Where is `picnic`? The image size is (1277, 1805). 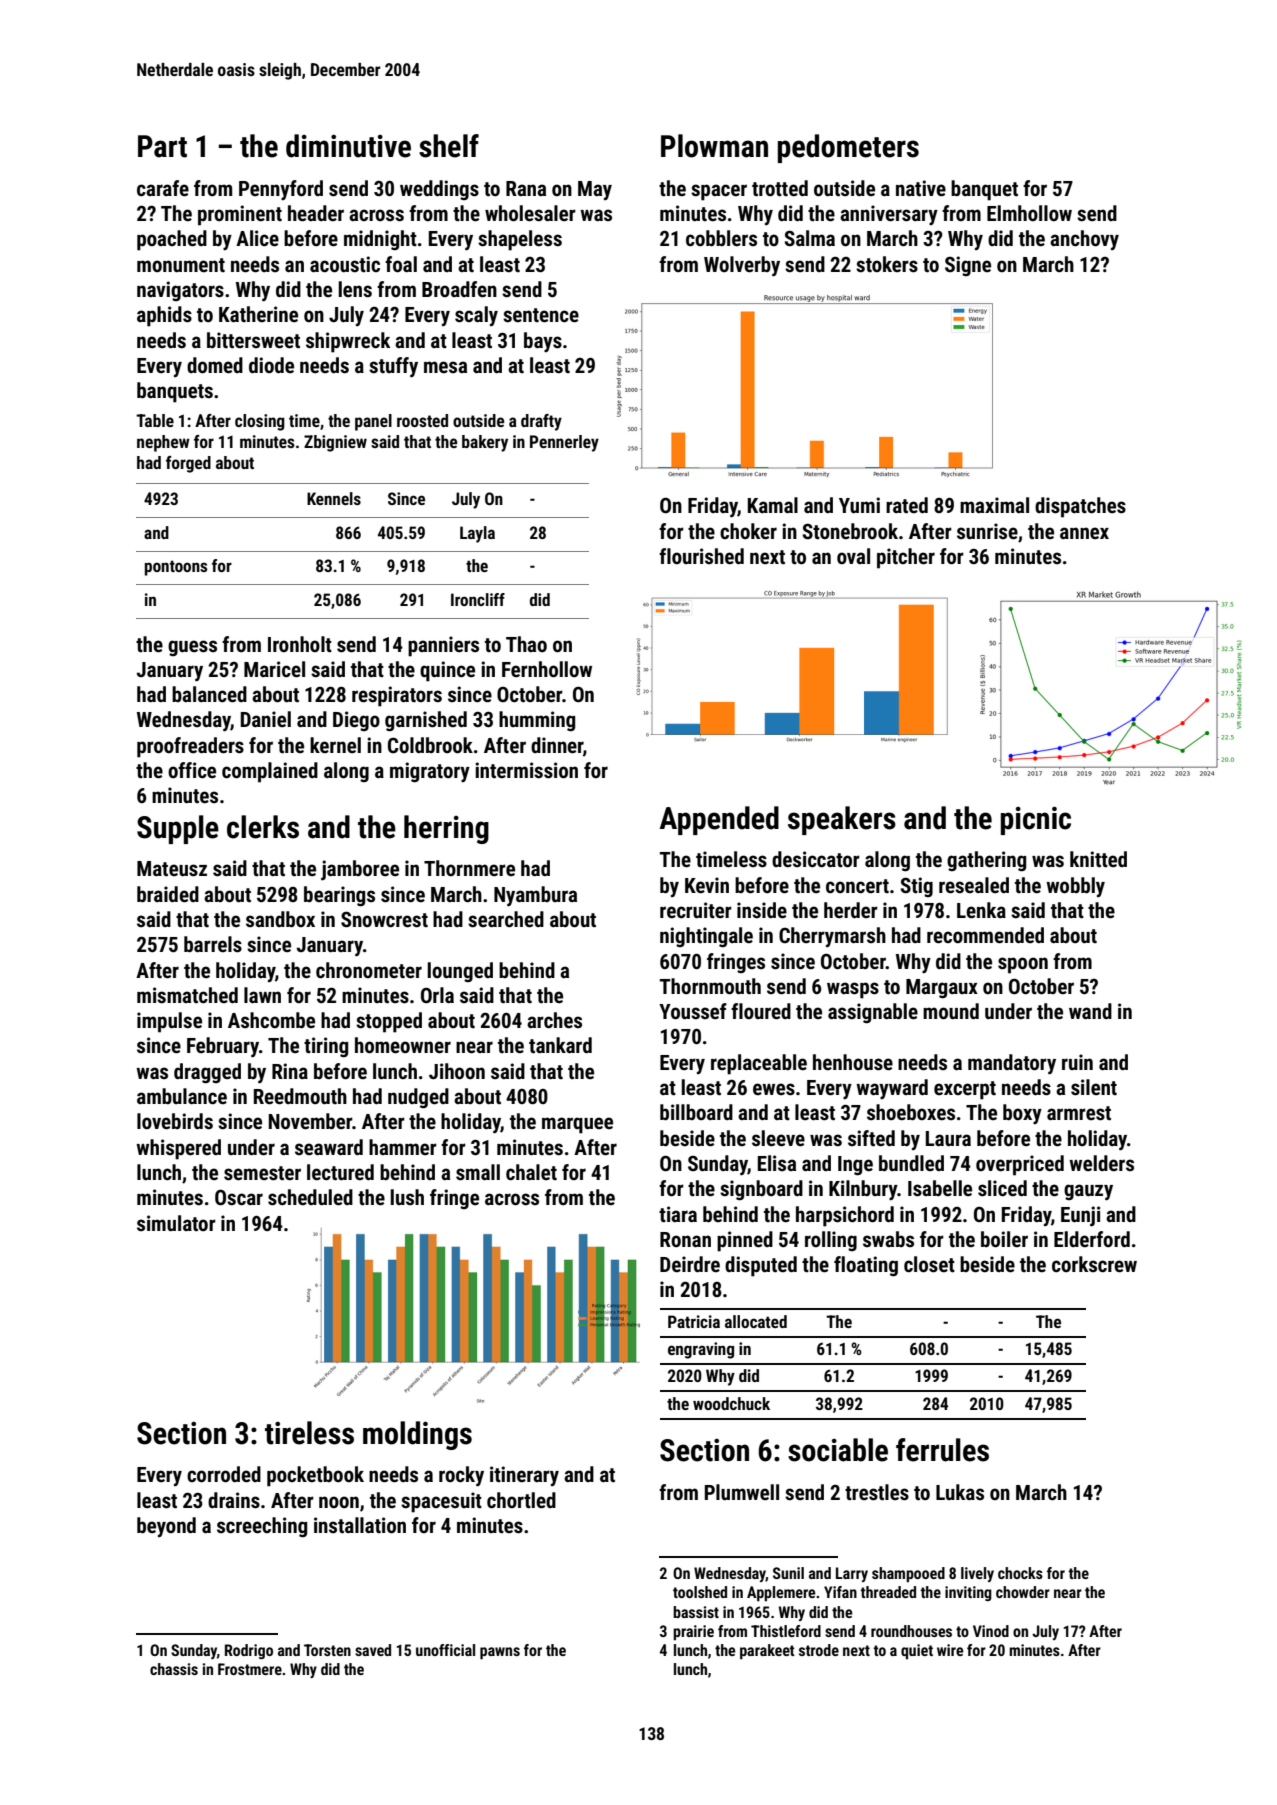 picnic is located at coordinates (1036, 820).
